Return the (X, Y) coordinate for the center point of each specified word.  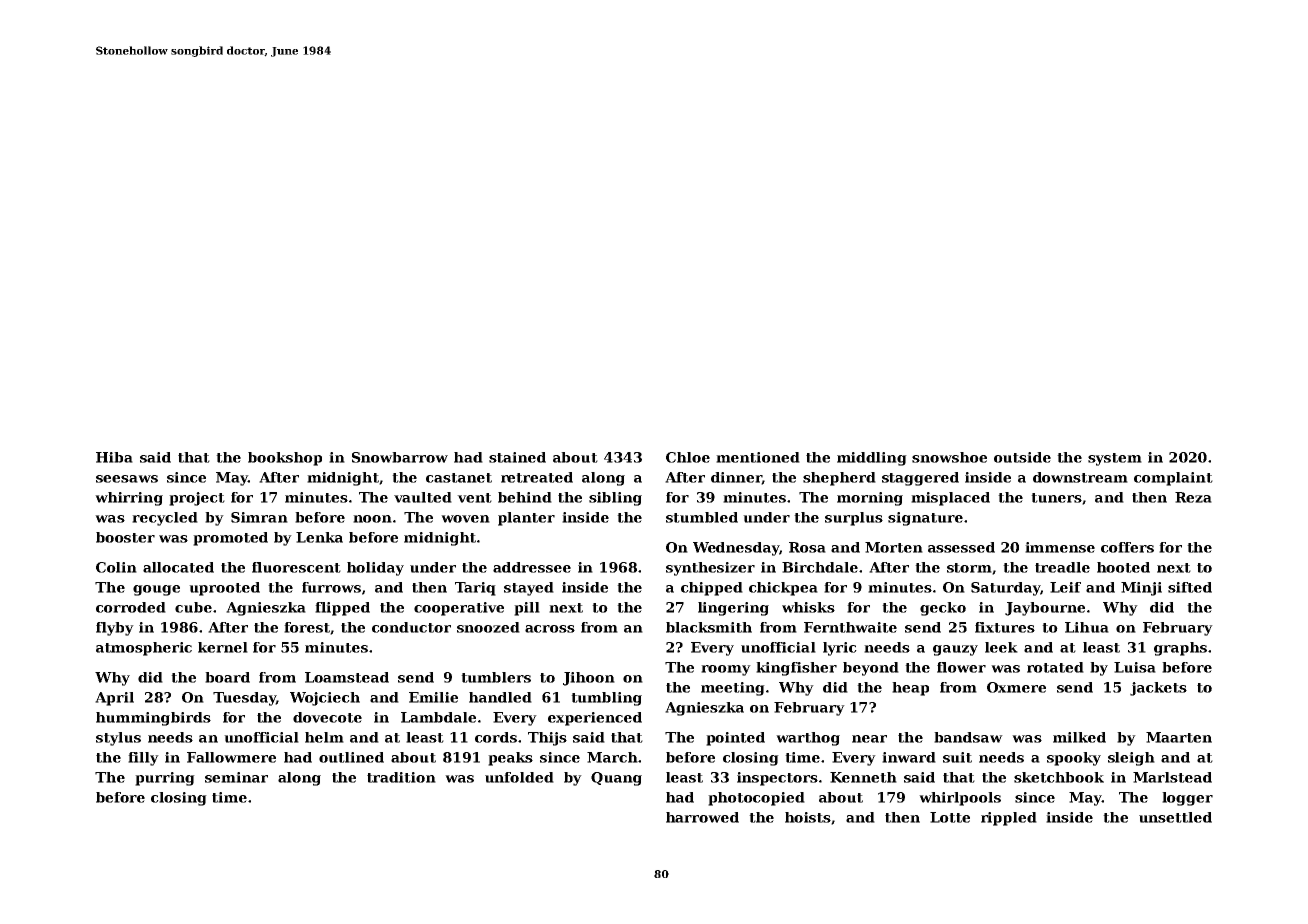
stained (517, 457)
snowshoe (949, 457)
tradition (401, 777)
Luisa (1135, 667)
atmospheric (144, 649)
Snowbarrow (400, 457)
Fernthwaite (850, 627)
